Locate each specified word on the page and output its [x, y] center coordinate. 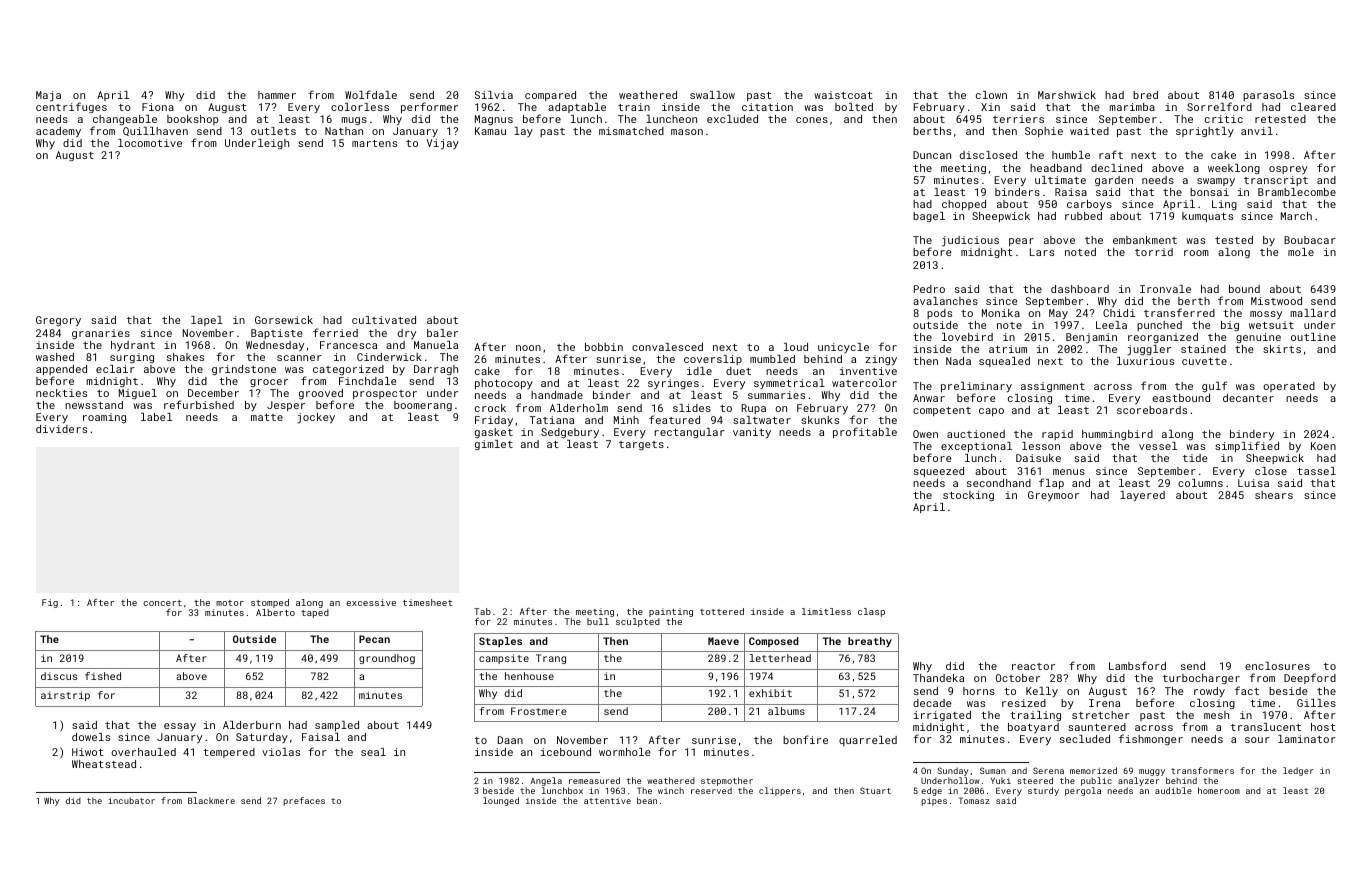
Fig [50, 603]
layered [1142, 496]
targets [641, 445]
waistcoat [843, 95]
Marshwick [1067, 95]
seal [373, 752]
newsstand [94, 405]
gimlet [494, 445]
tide [1195, 458]
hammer [277, 95]
